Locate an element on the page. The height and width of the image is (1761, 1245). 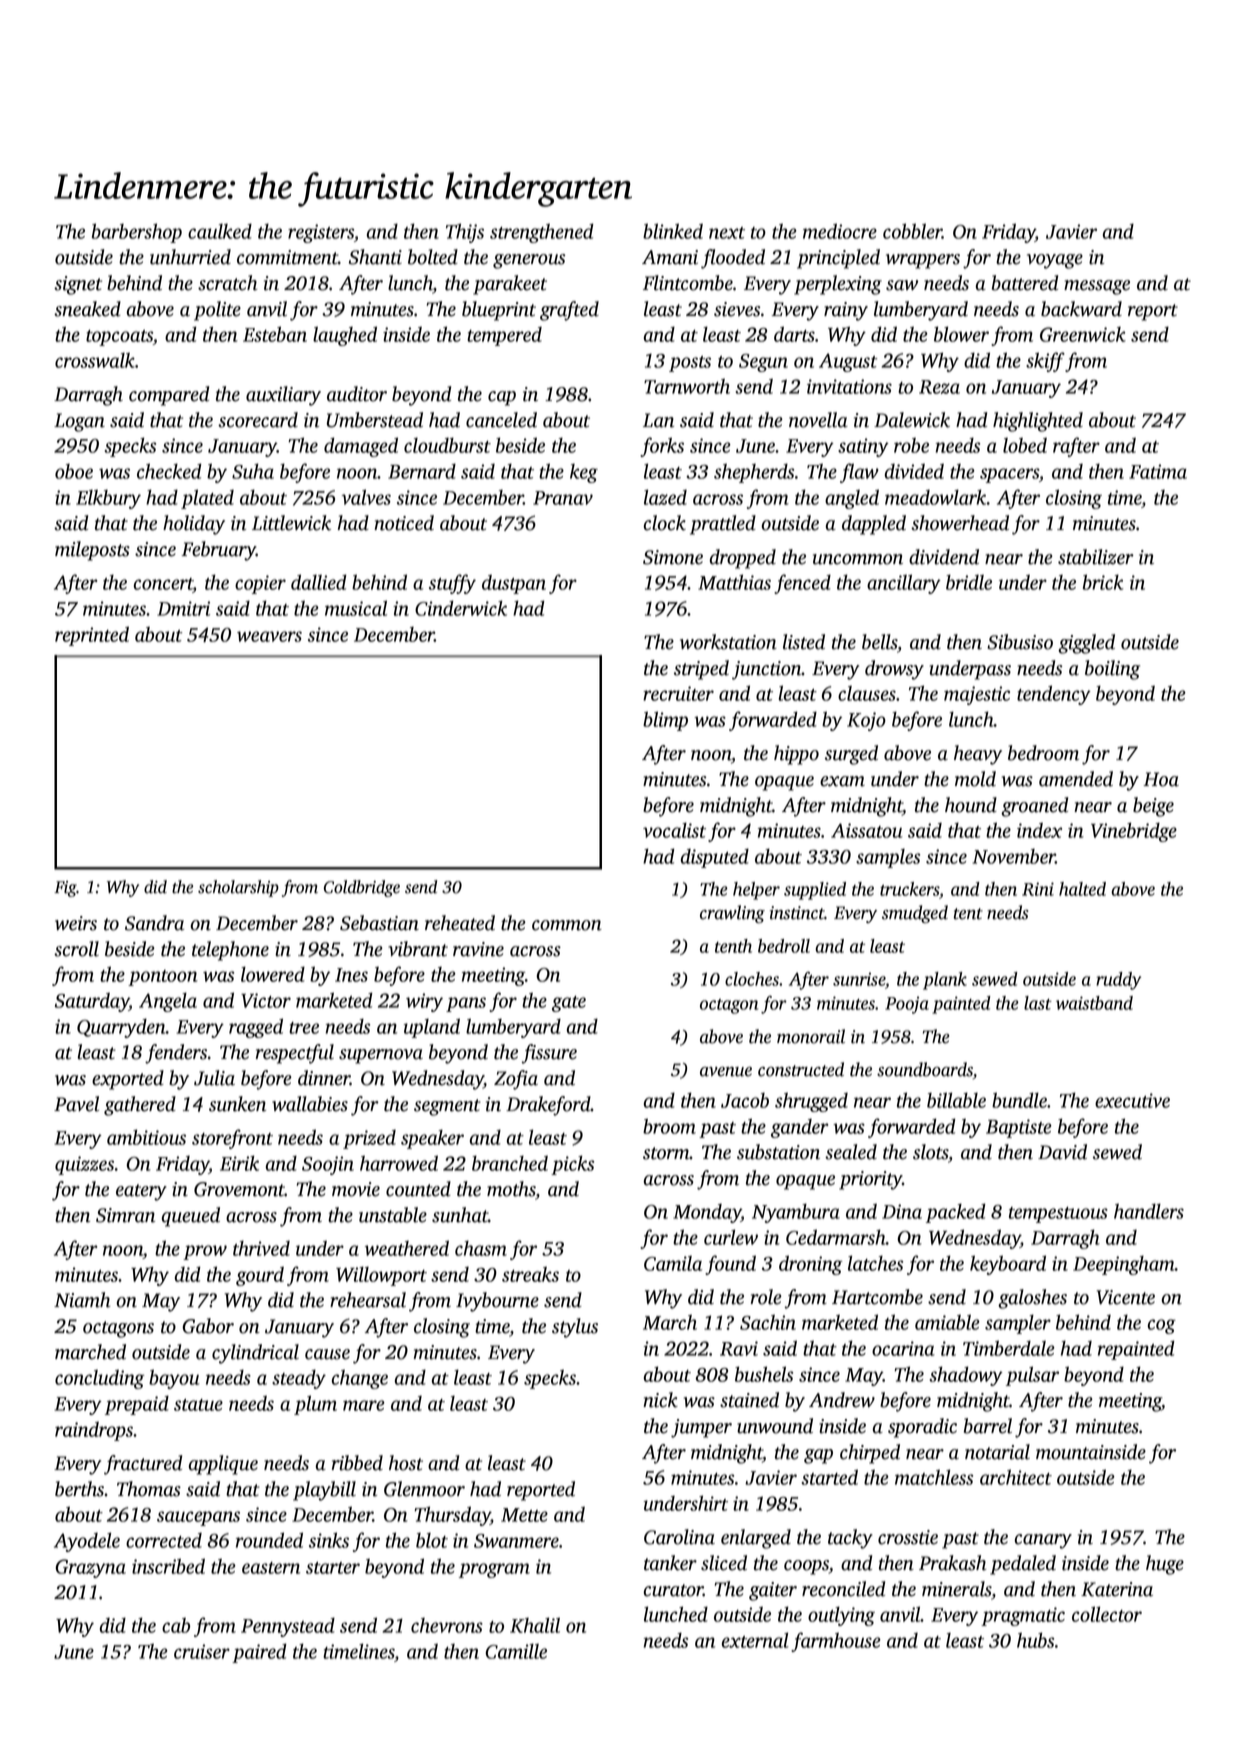
Simran is located at coordinates (125, 1215).
